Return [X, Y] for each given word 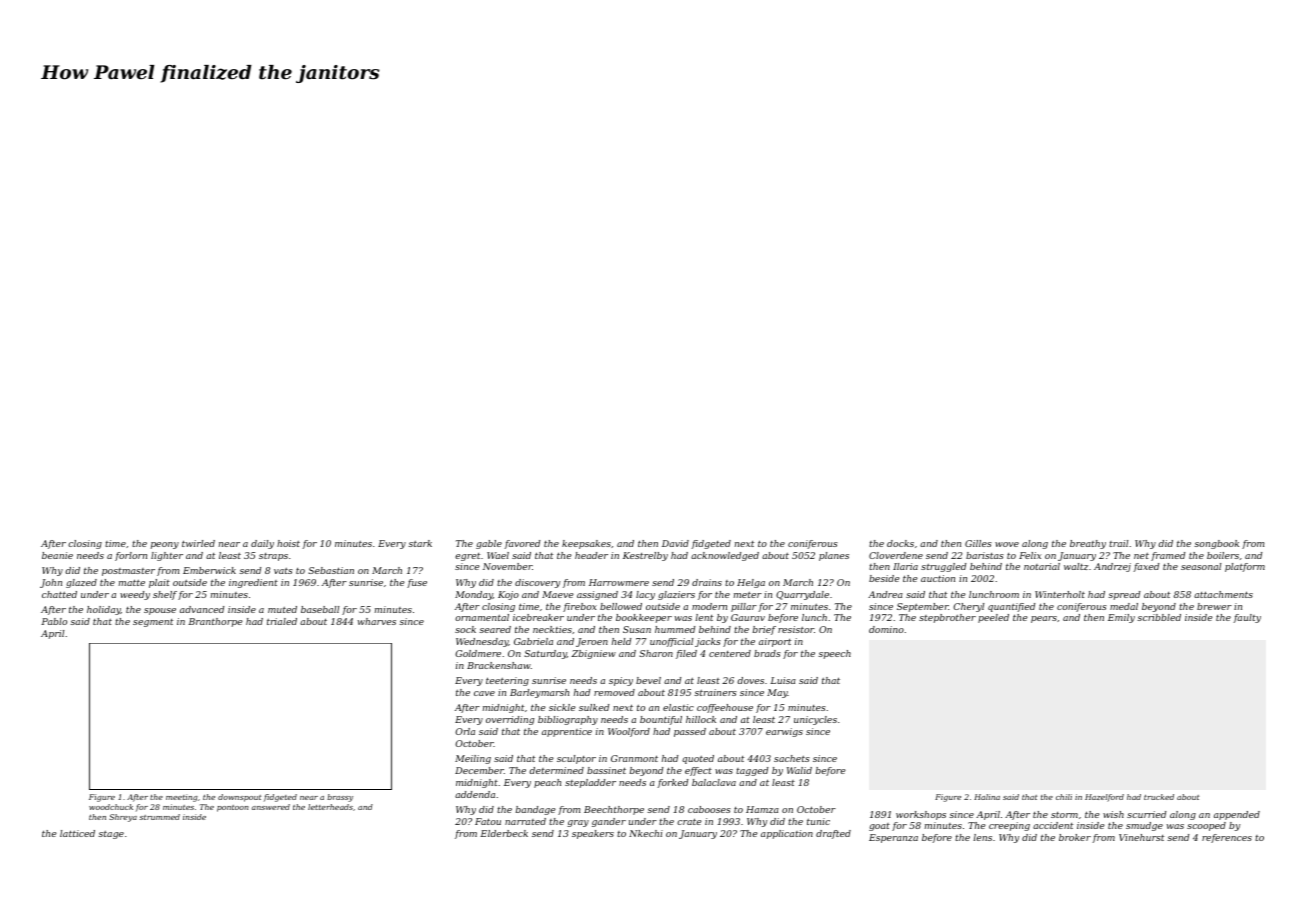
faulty [1247, 618]
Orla [465, 731]
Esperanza [893, 838]
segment [153, 623]
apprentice [567, 732]
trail [1118, 543]
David [675, 543]
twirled [198, 543]
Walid [799, 770]
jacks [708, 642]
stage [111, 835]
